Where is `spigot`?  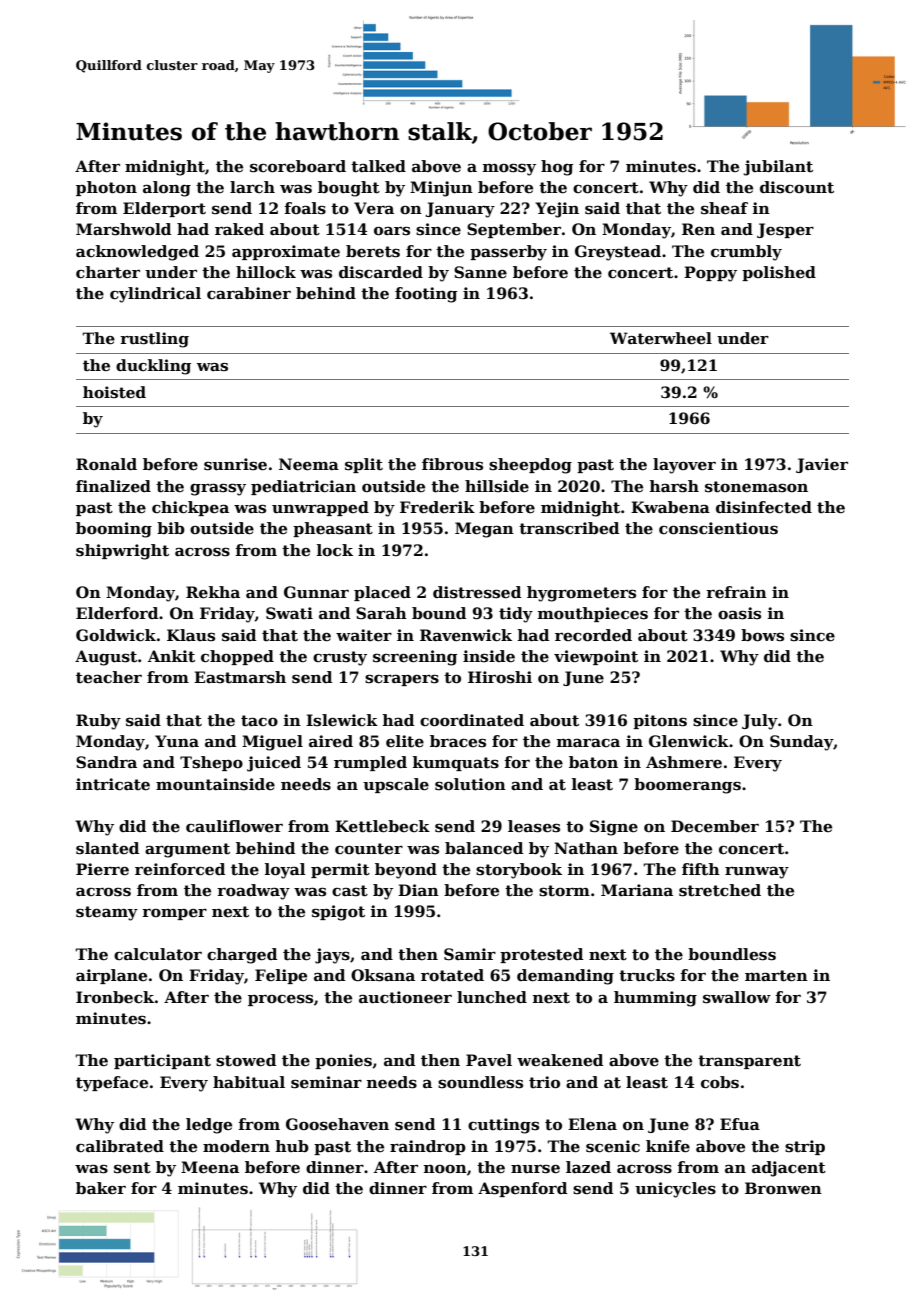
spigot is located at coordinates (338, 913).
